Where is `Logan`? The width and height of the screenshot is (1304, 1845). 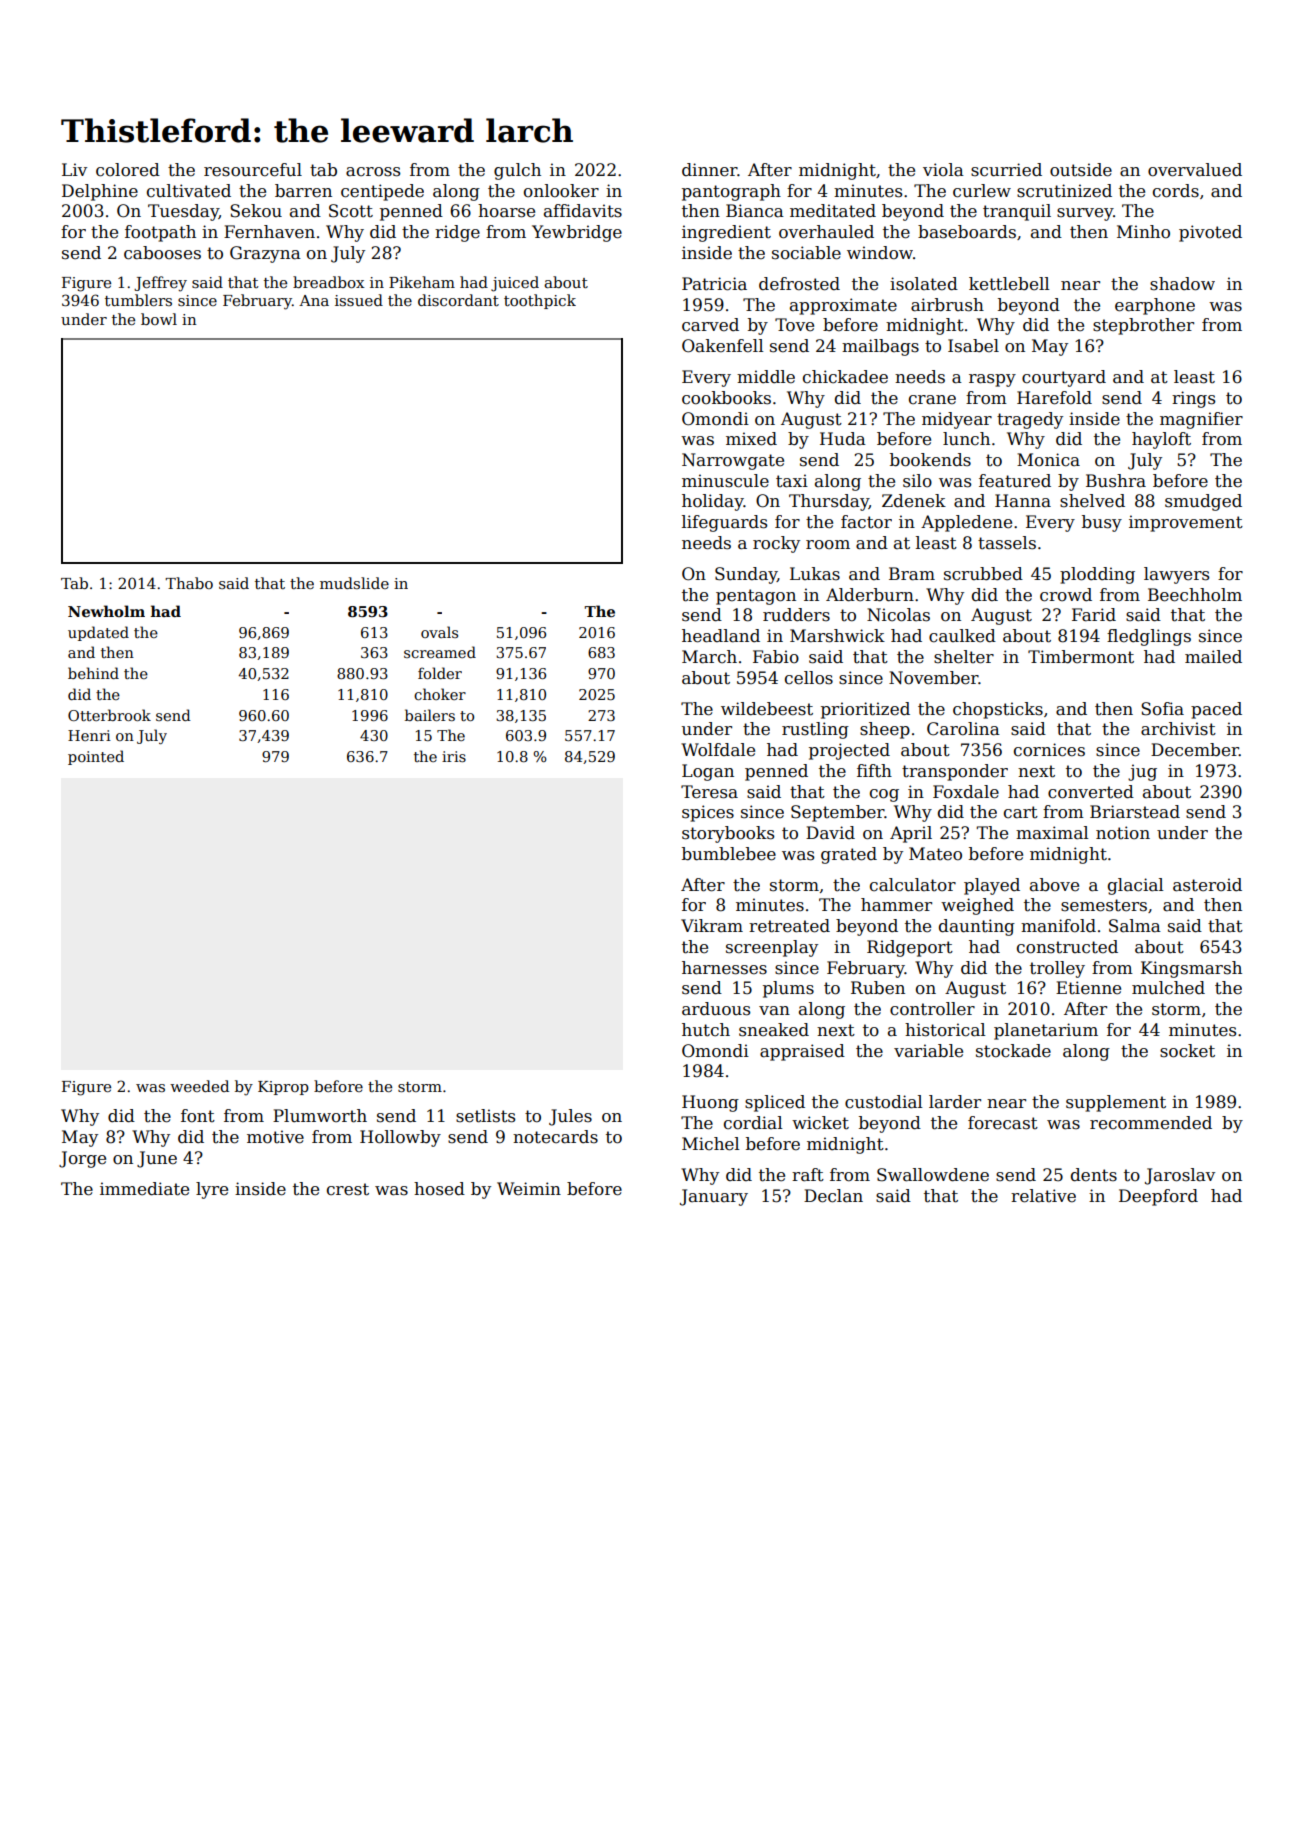 Logan is located at coordinates (708, 772).
